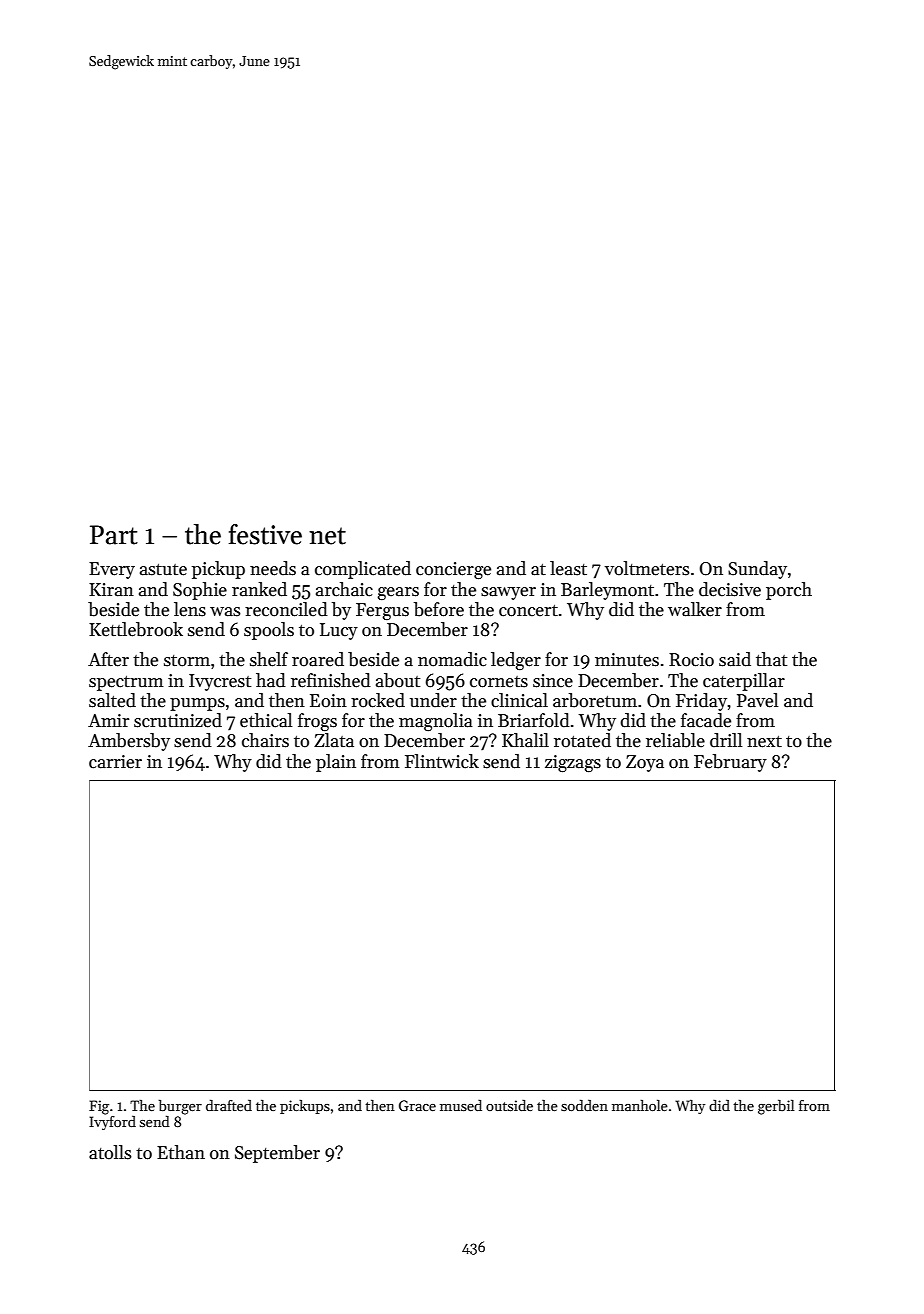 This screenshot has height=1314, width=924. I want to click on mused, so click(461, 1105).
